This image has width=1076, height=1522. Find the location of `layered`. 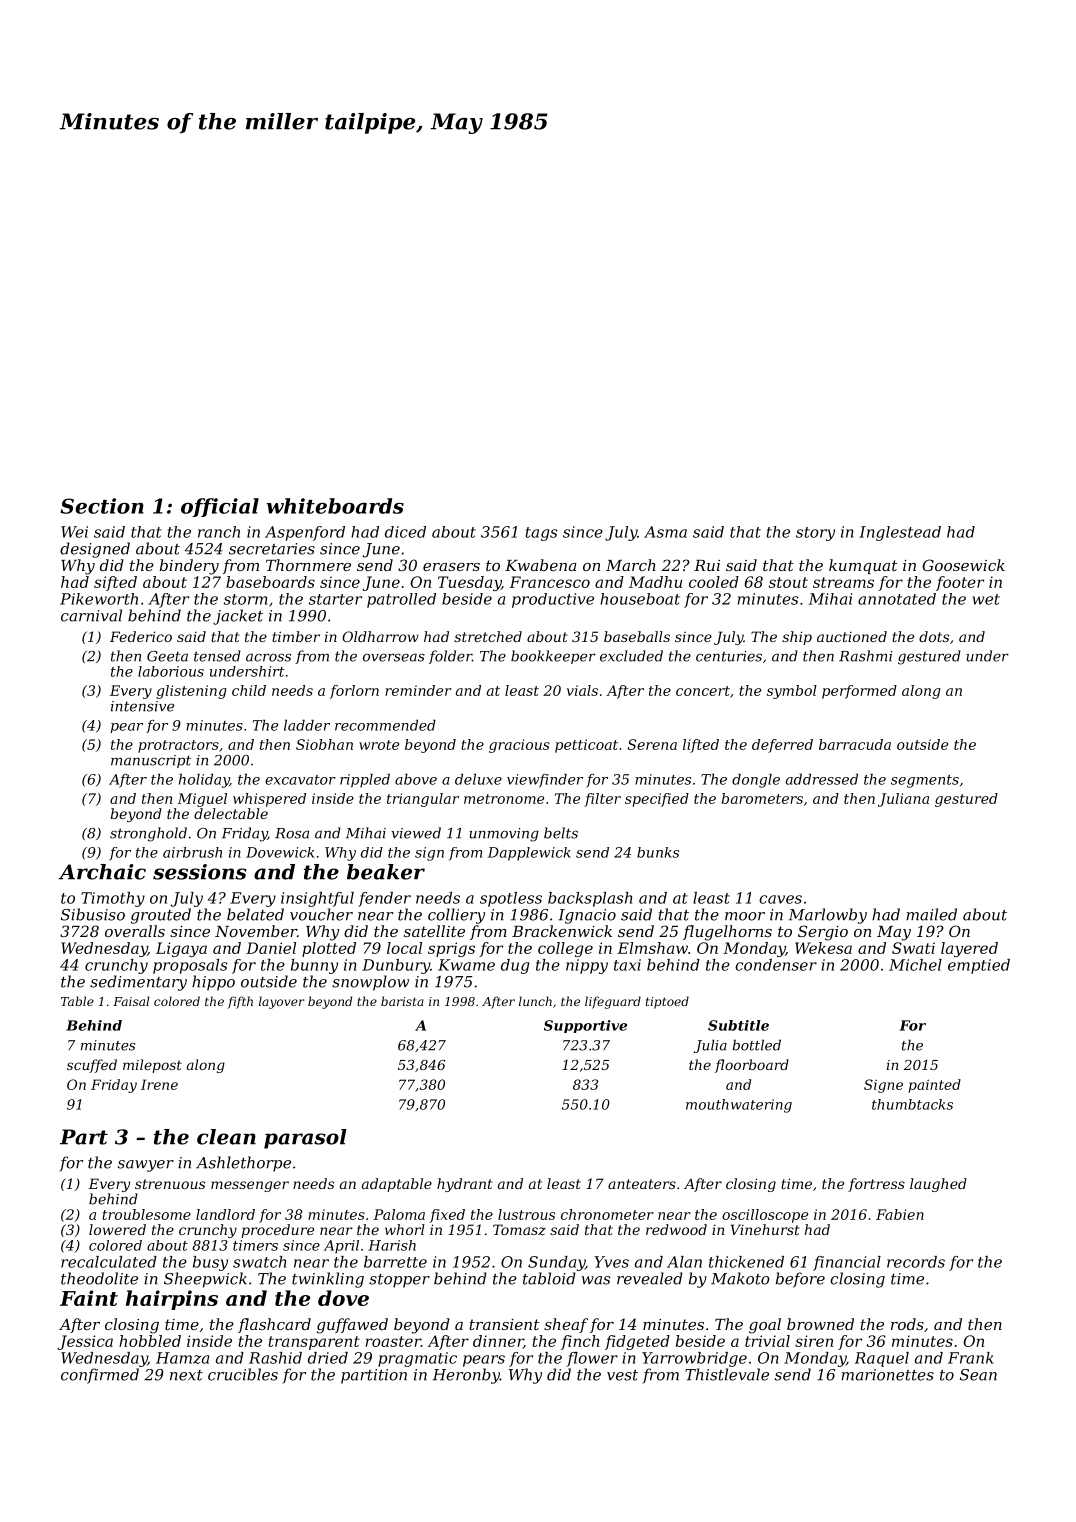

layered is located at coordinates (969, 949).
